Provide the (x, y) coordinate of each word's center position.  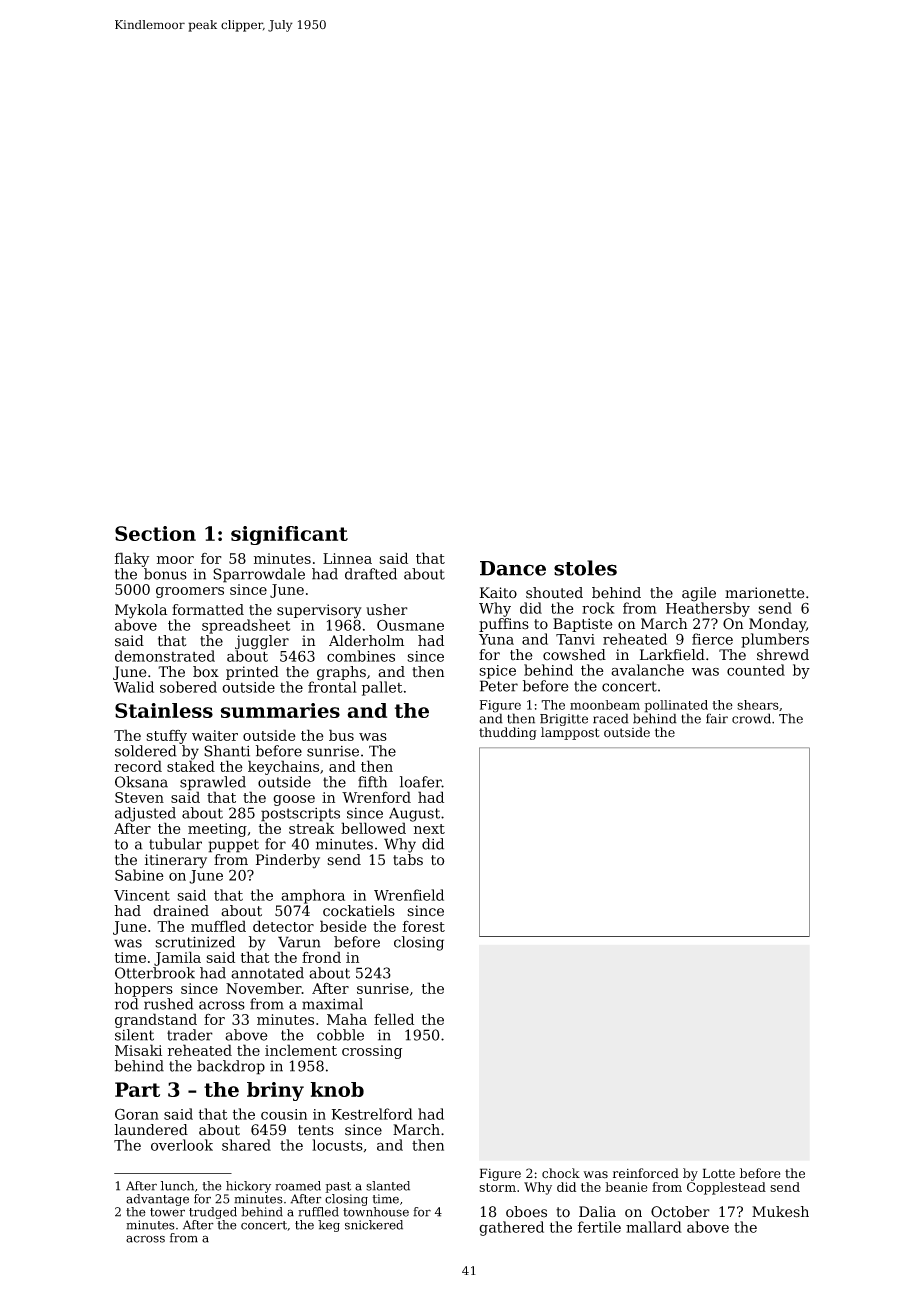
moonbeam (605, 705)
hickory (248, 1187)
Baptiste (583, 625)
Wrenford (376, 797)
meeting (217, 830)
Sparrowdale (259, 575)
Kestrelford (372, 1114)
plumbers (775, 640)
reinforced (646, 1173)
